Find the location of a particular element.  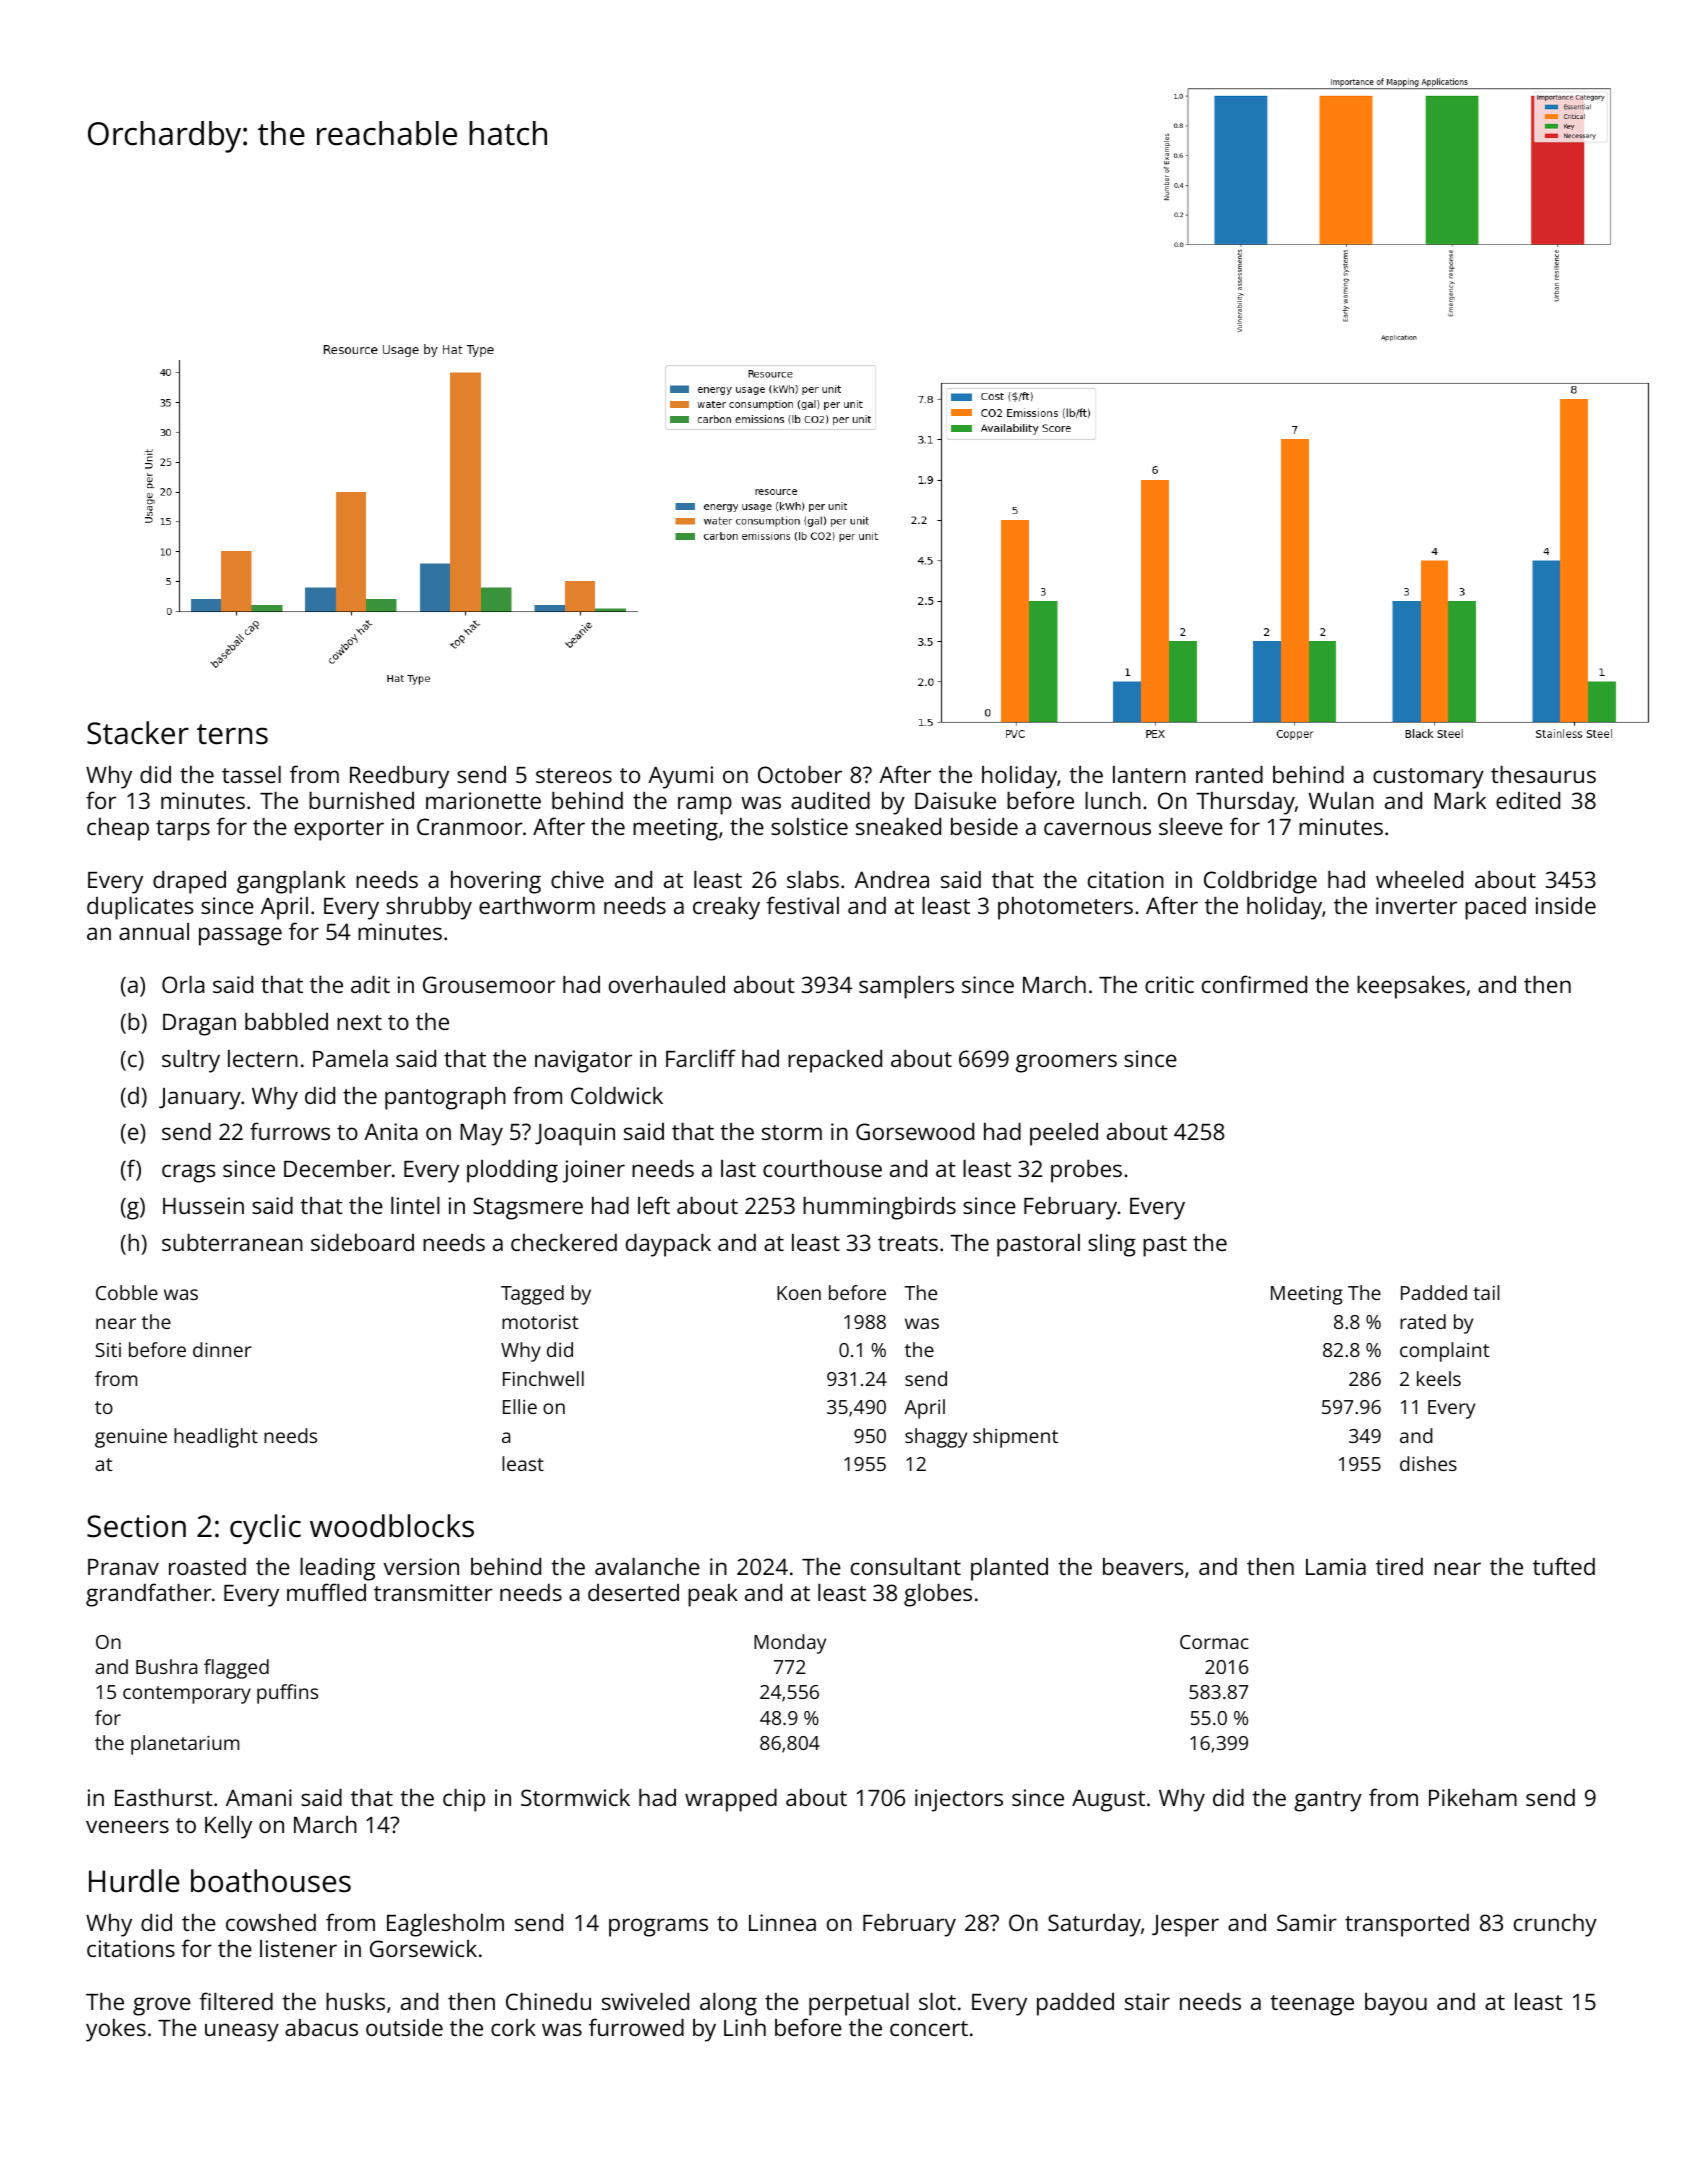

burnished is located at coordinates (361, 800).
